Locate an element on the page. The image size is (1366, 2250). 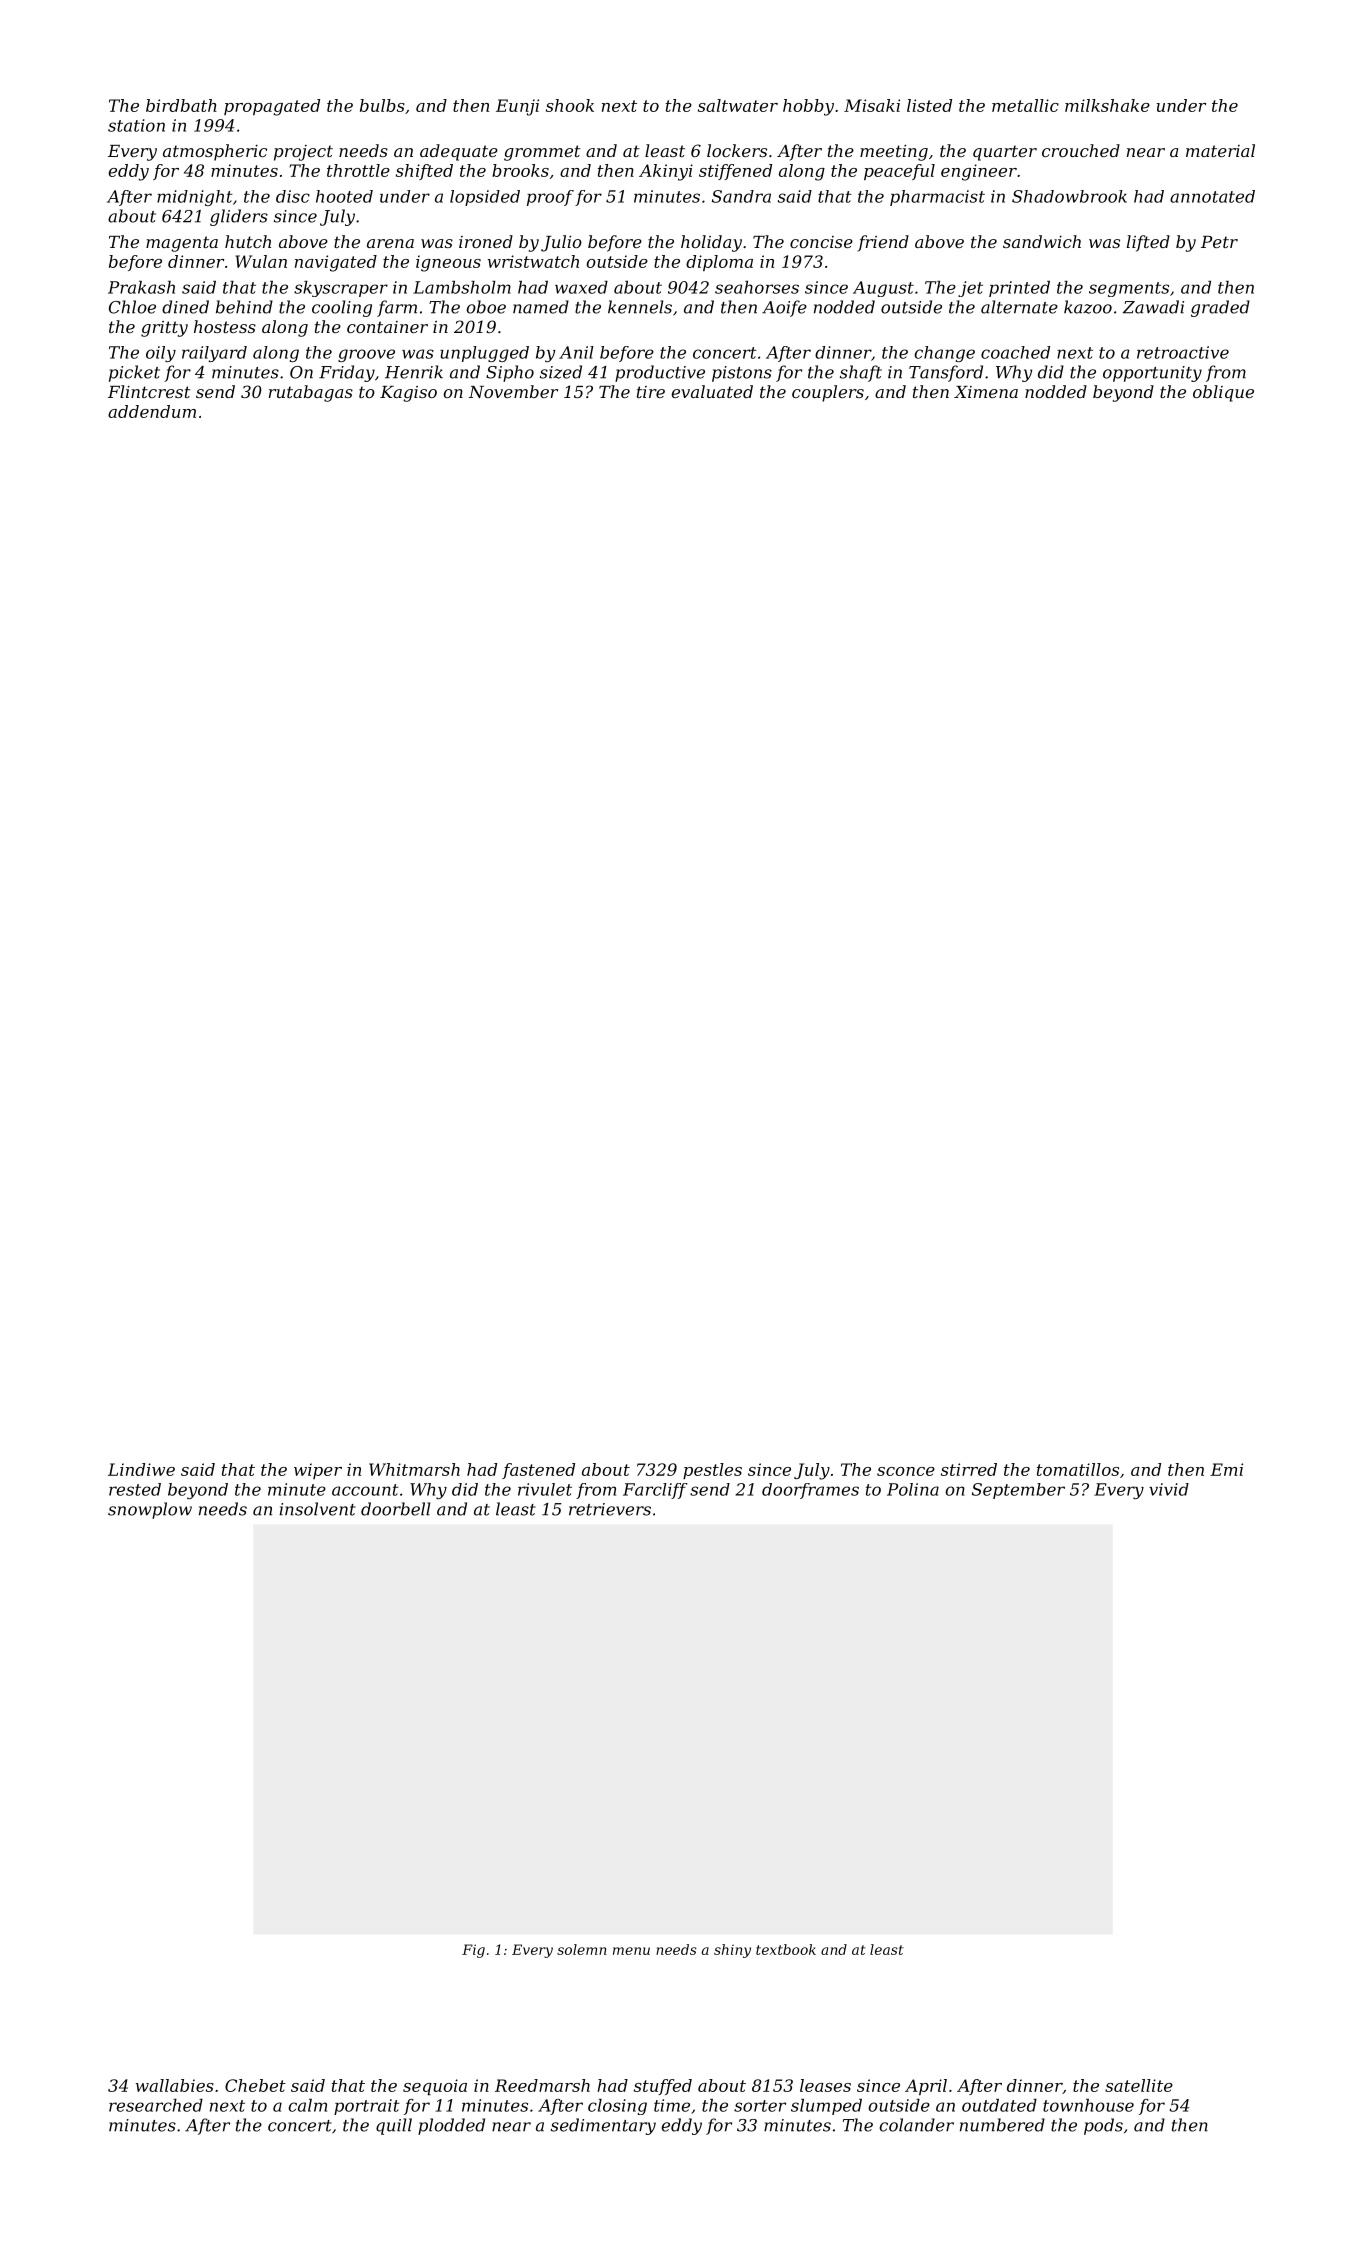
kazoo is located at coordinates (1088, 307).
